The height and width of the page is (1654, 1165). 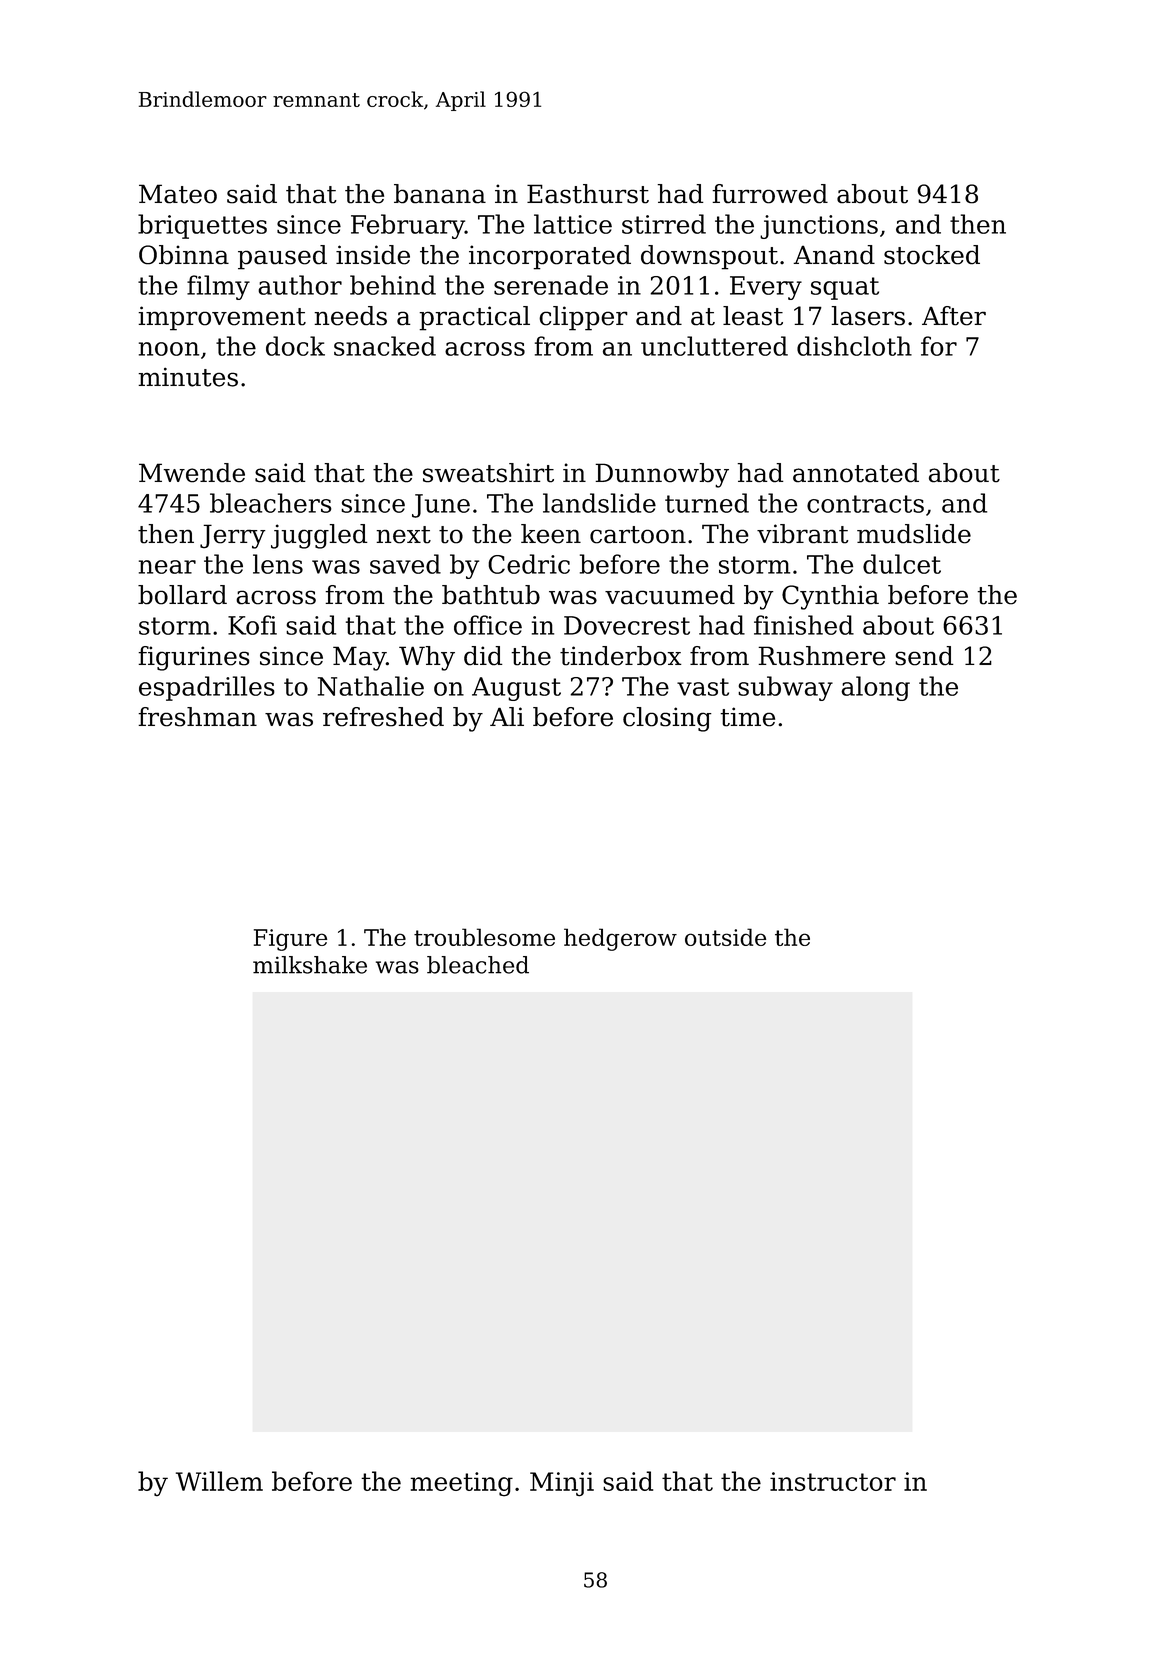 I want to click on hedgerow, so click(x=620, y=939).
